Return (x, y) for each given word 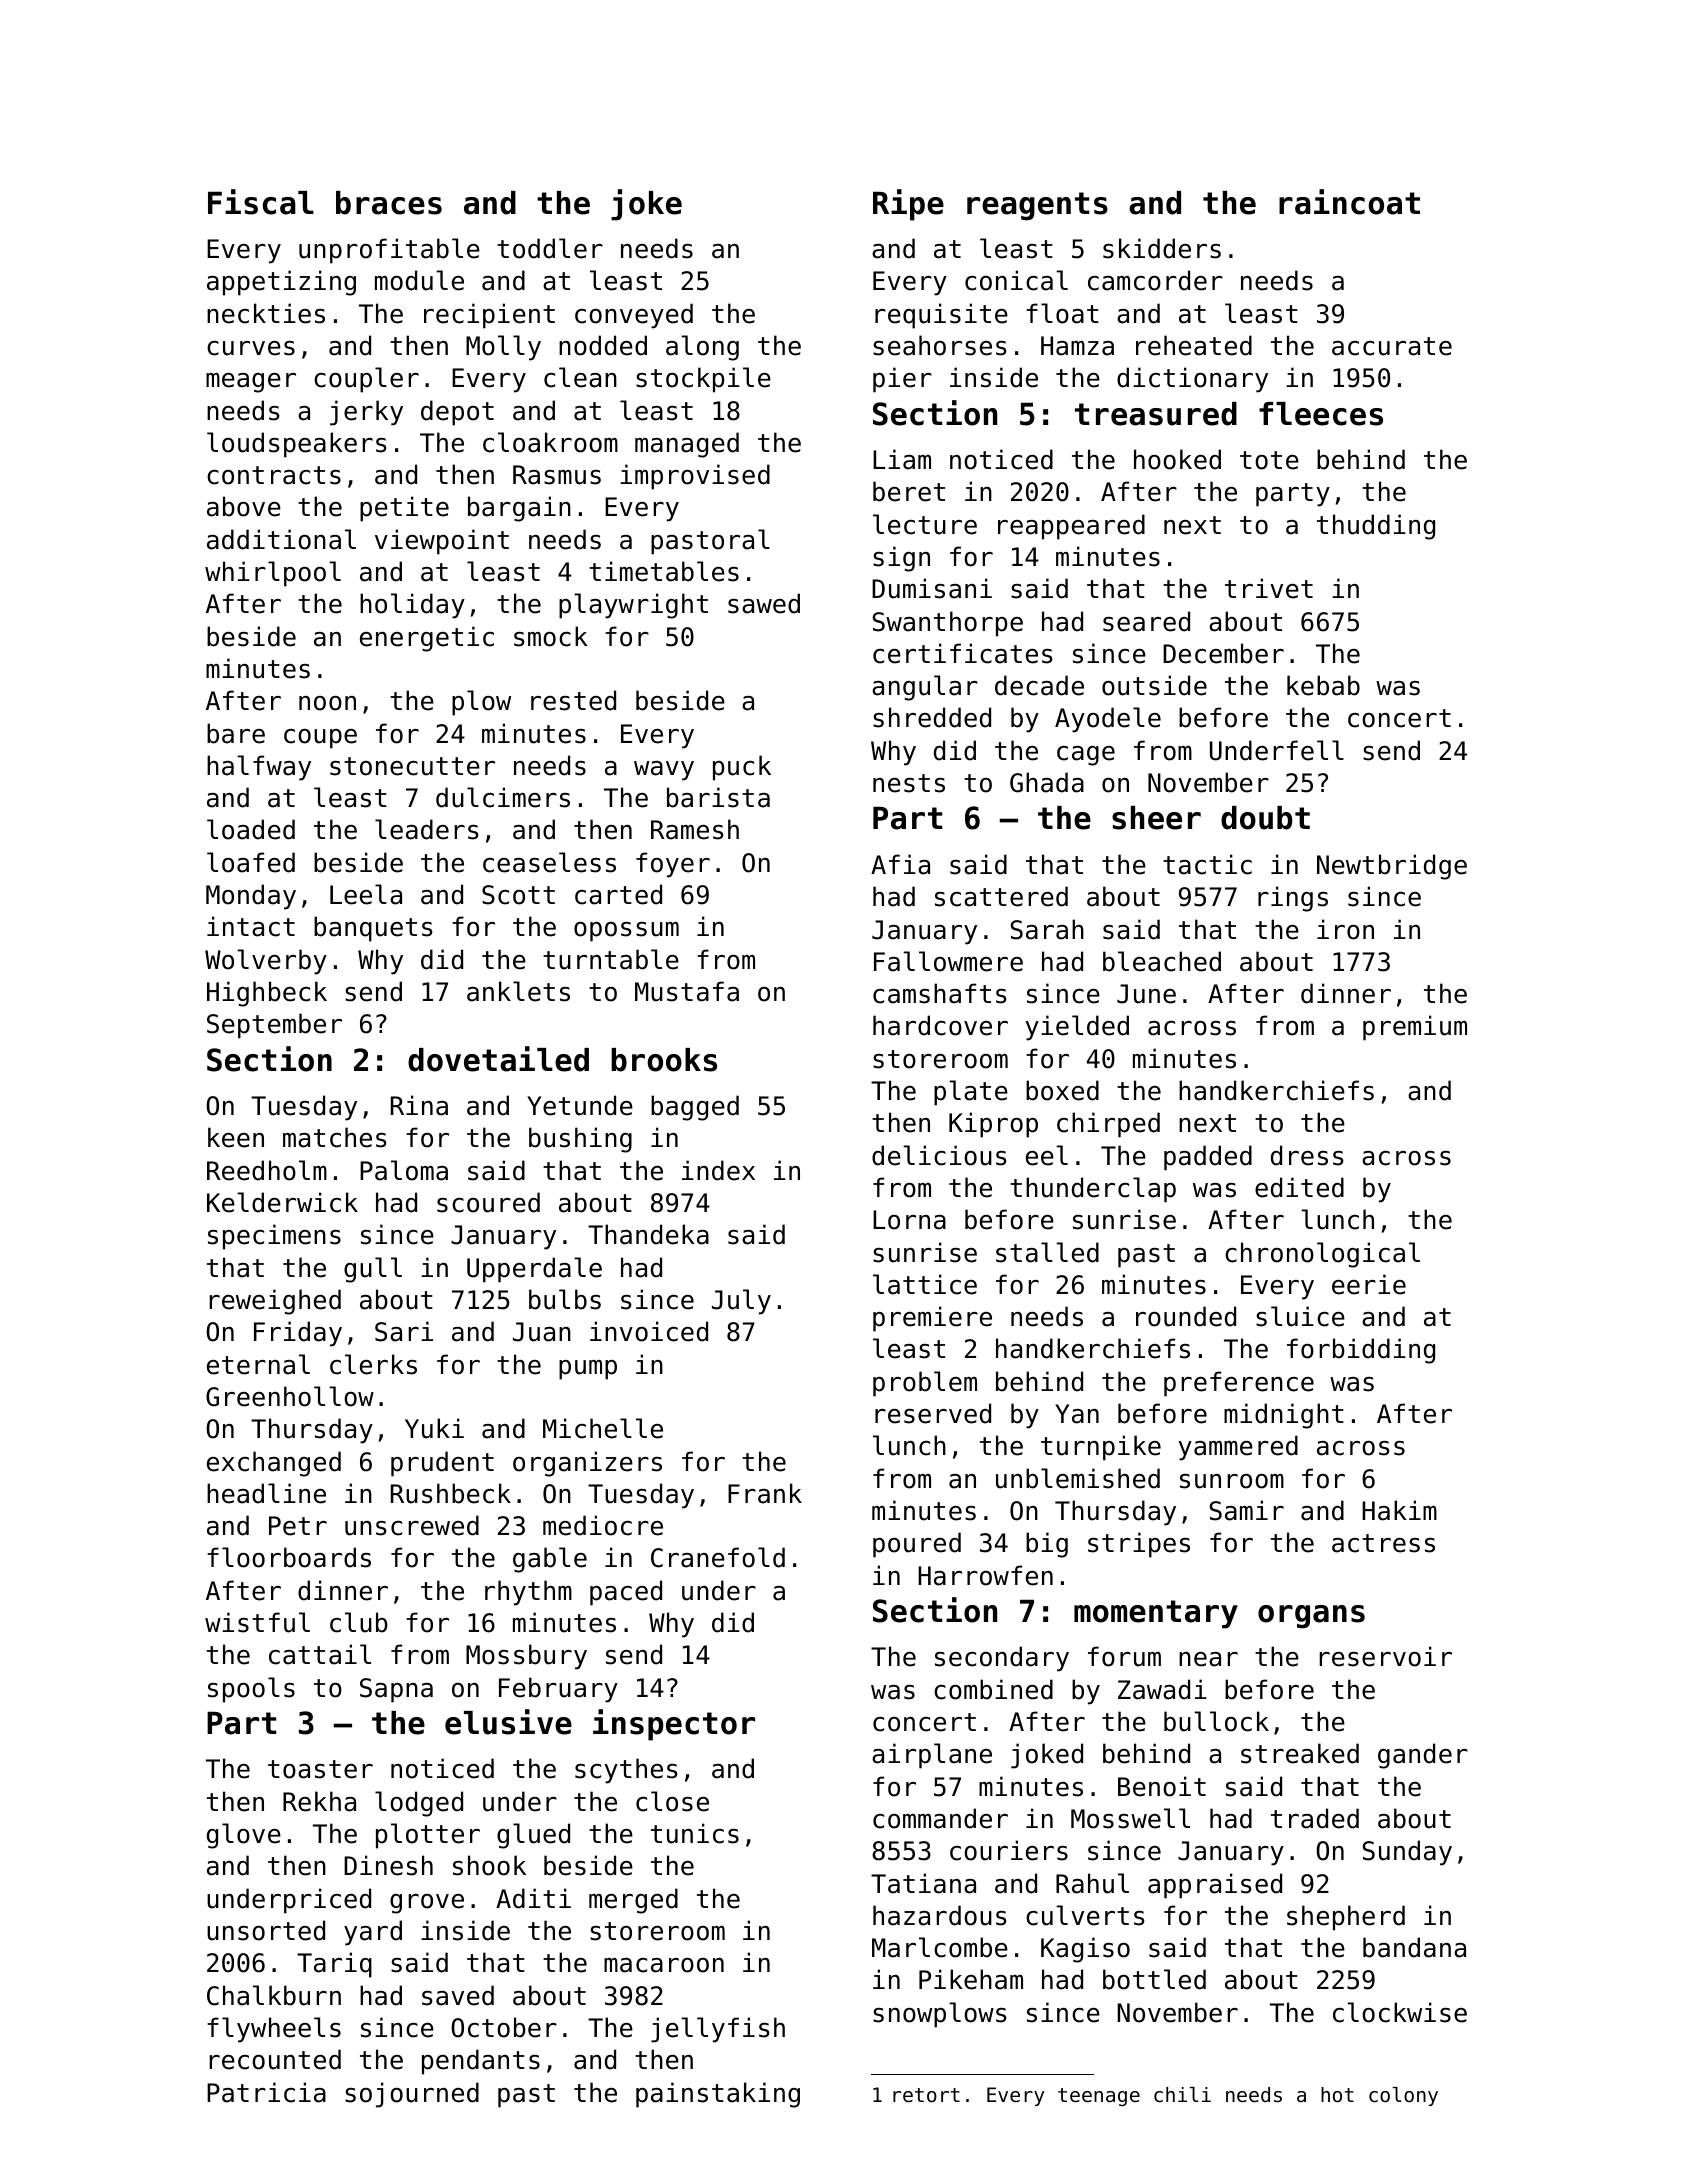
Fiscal (261, 202)
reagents (1037, 206)
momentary (1156, 1614)
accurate (1392, 346)
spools (251, 1690)
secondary (1002, 1659)
